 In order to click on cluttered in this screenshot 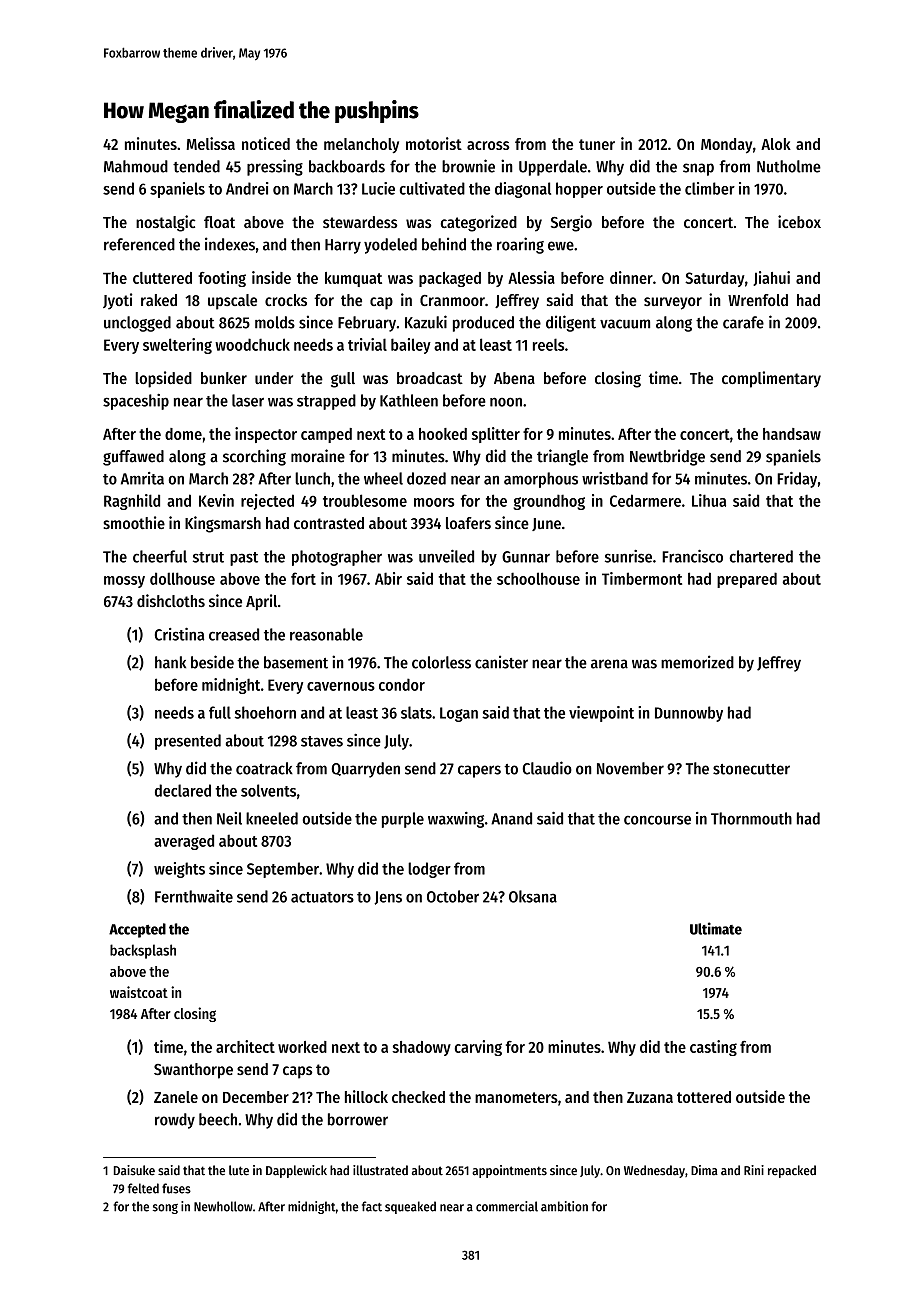, I will do `click(162, 278)`.
